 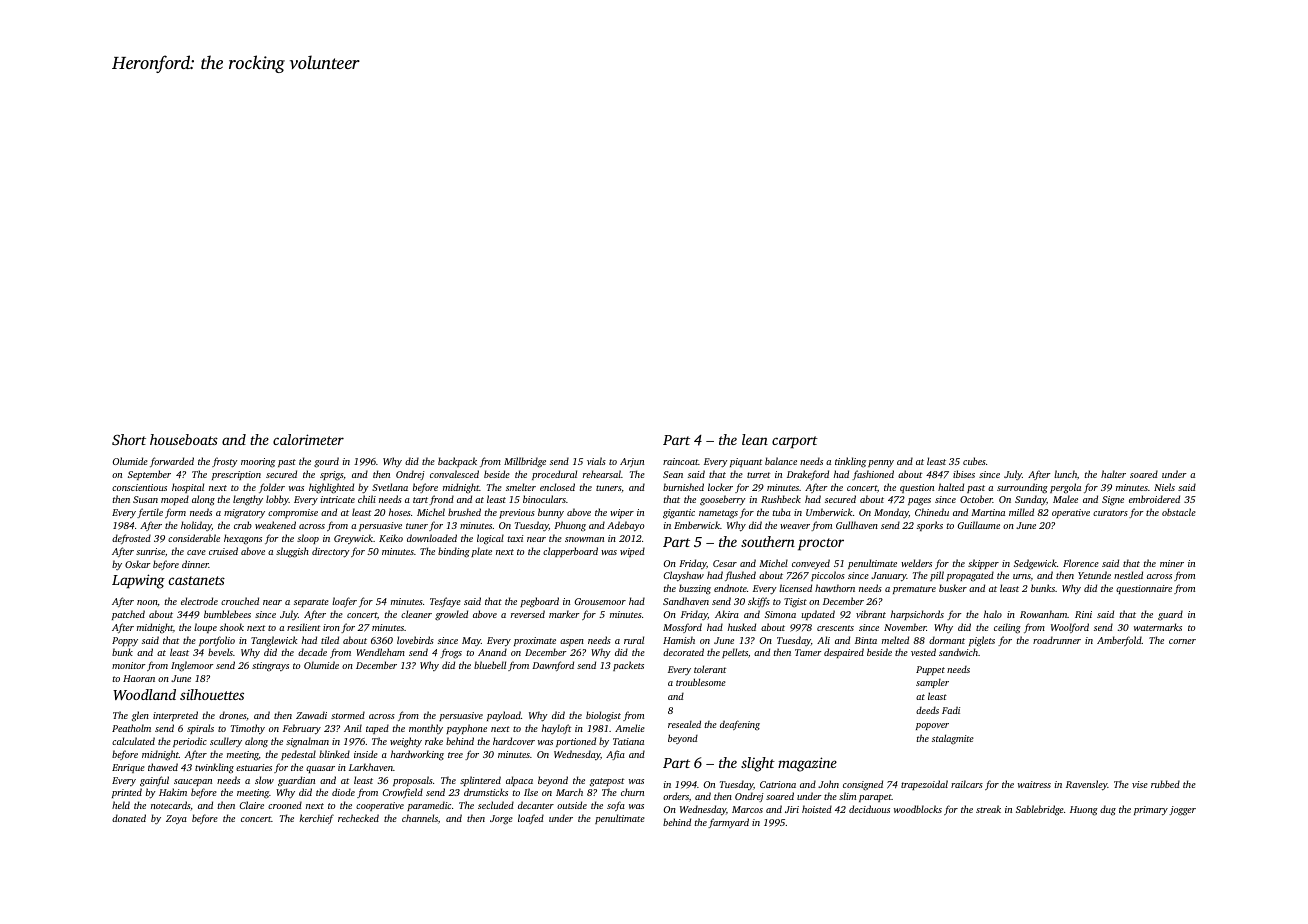 I want to click on farmyard, so click(x=728, y=823).
